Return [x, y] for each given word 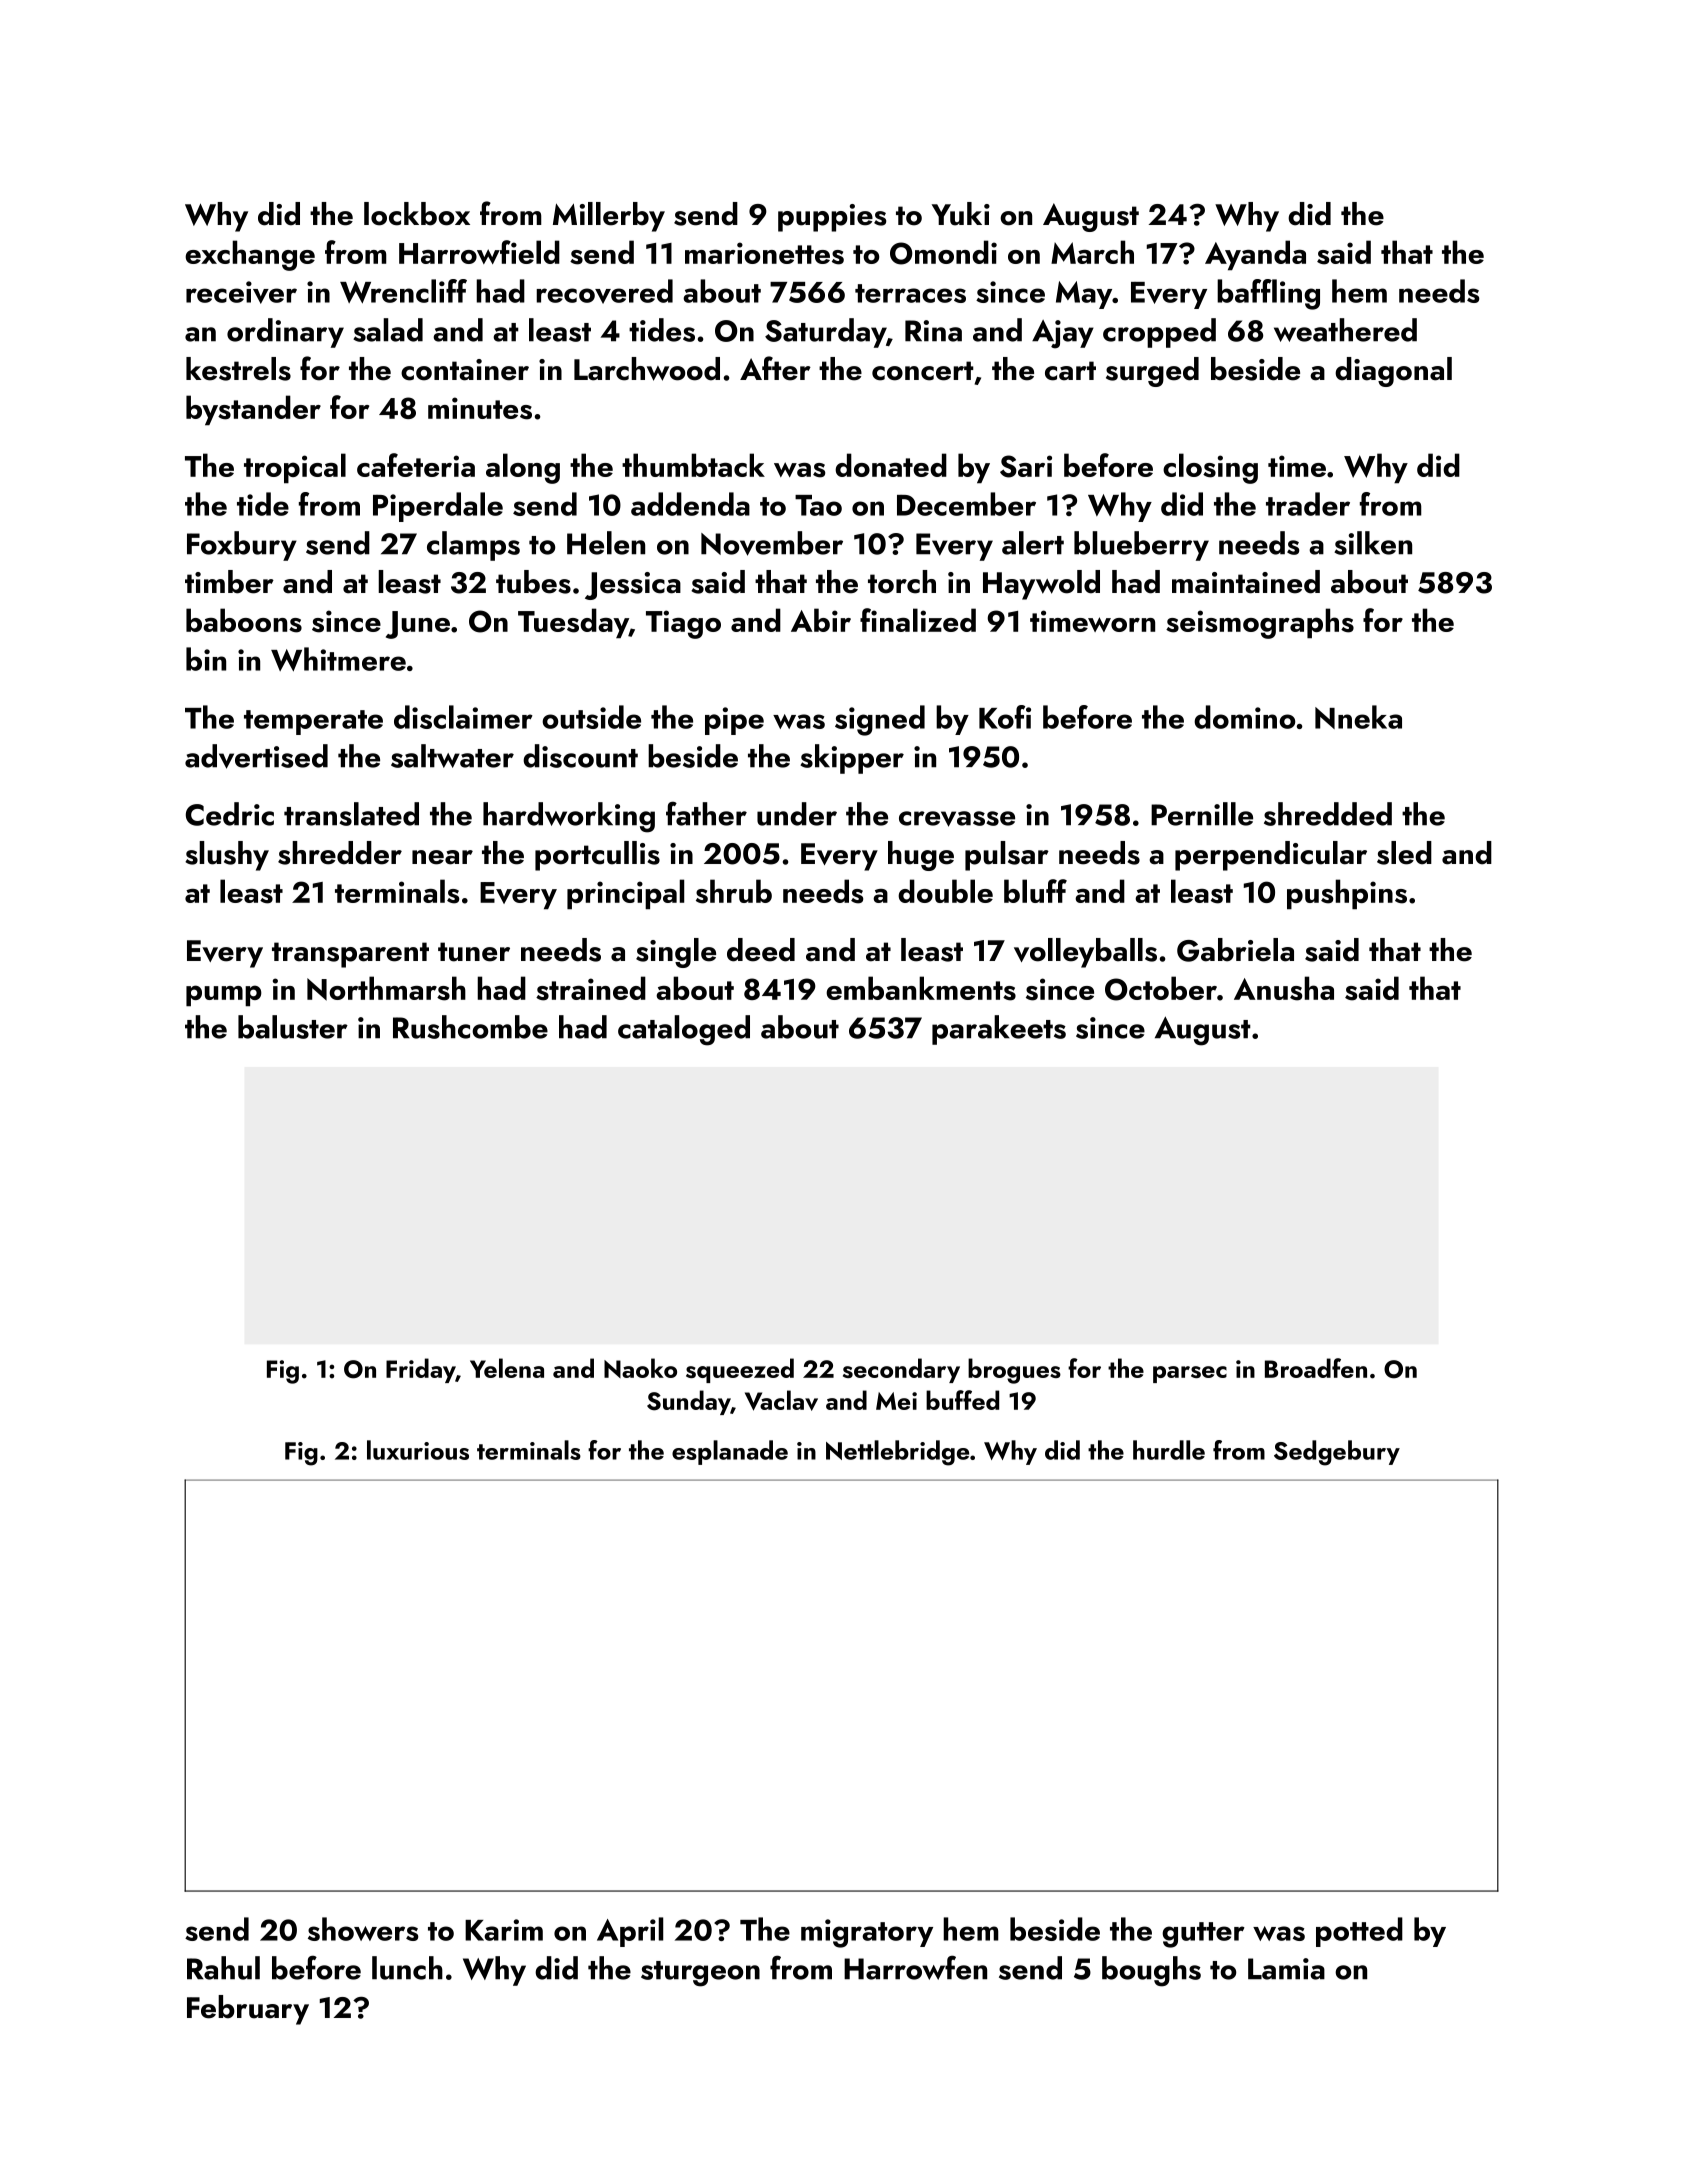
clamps [473, 546]
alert [1033, 543]
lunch [407, 1968]
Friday [421, 1370]
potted [1359, 1932]
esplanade [730, 1452]
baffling [1268, 294]
